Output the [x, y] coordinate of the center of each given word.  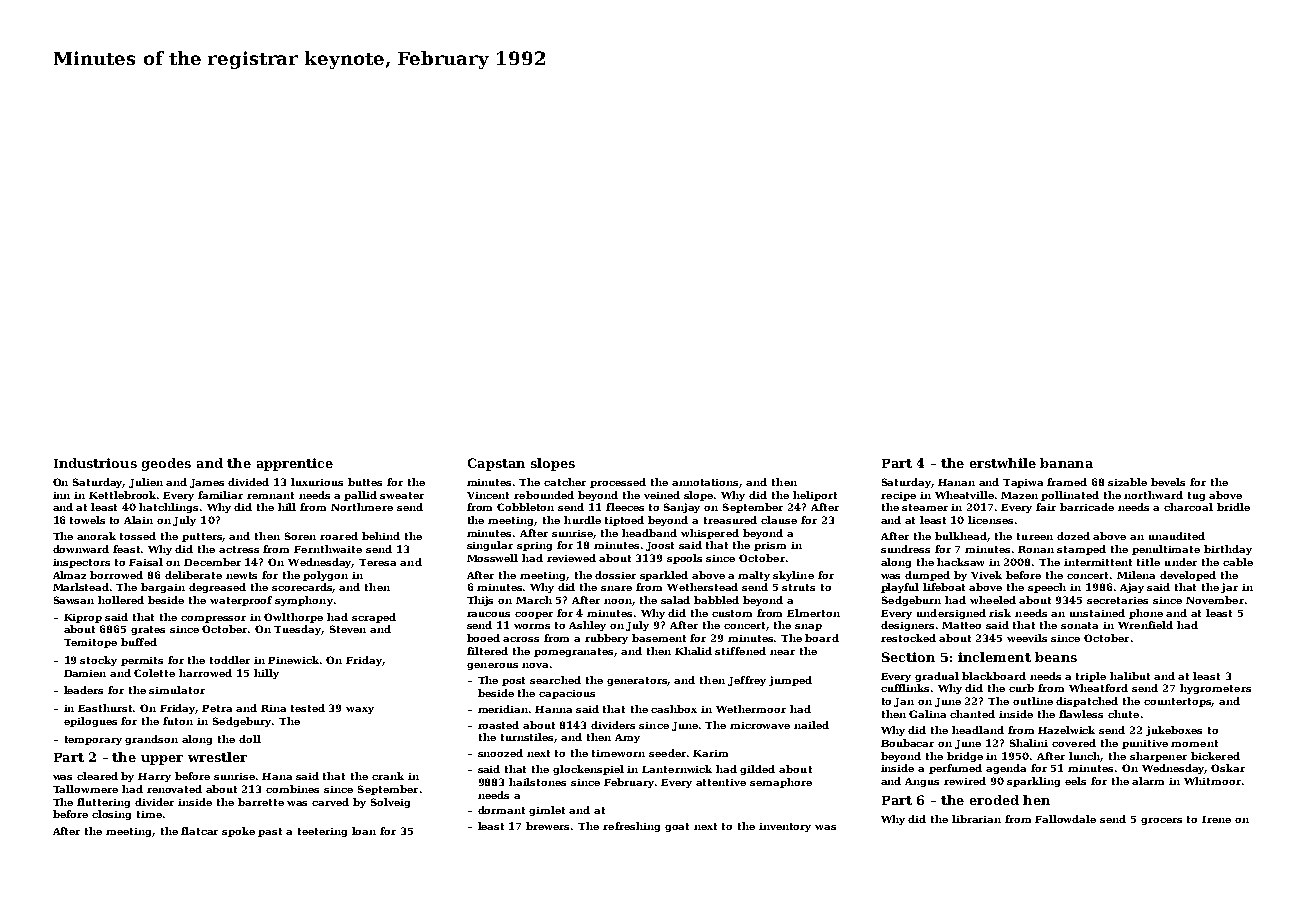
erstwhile [1003, 463]
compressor [213, 619]
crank [388, 776]
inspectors [81, 563]
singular [490, 546]
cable [1238, 562]
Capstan [496, 464]
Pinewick [294, 660]
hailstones [537, 782]
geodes [166, 464]
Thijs [480, 601]
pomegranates [574, 652]
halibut [1130, 676]
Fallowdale [1065, 819]
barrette [261, 802]
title [1148, 562]
